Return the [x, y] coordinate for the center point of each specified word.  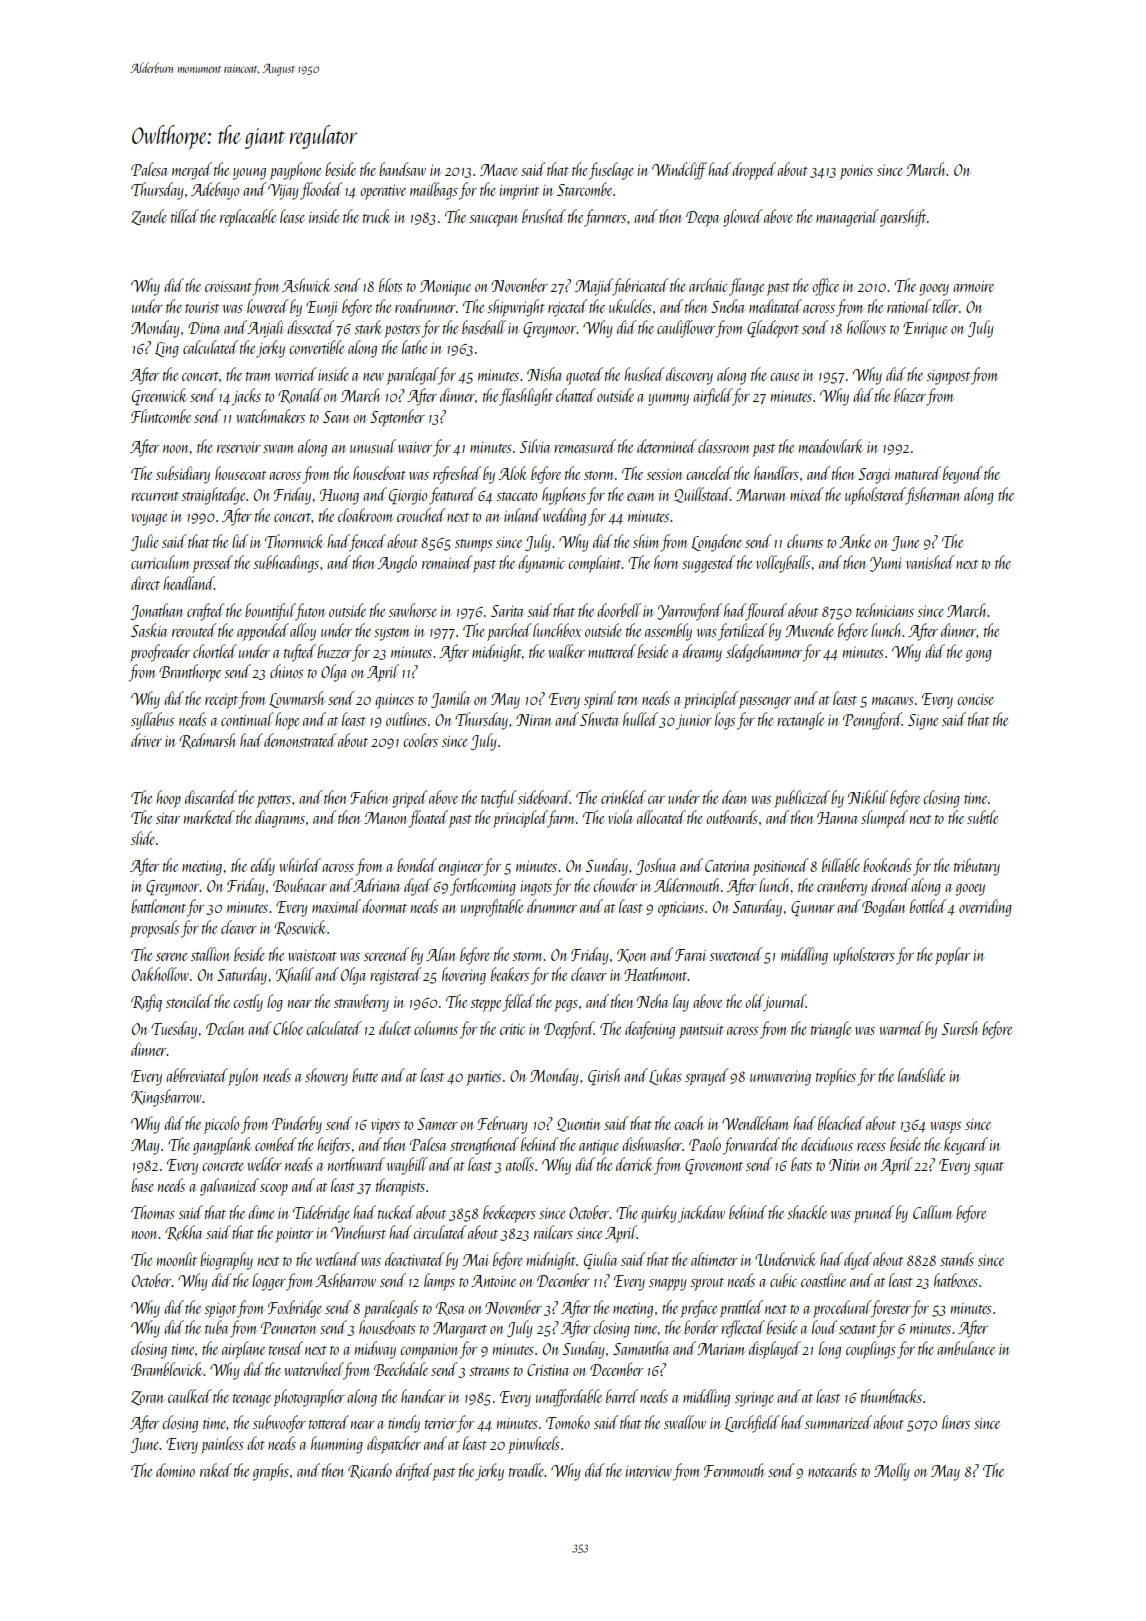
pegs [566, 1006]
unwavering [780, 1078]
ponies [856, 172]
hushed [644, 374]
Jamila [450, 699]
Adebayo [215, 191]
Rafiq [146, 1003]
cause [784, 377]
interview [648, 1471]
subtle [982, 817]
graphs [271, 1472]
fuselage [611, 171]
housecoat [240, 473]
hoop [168, 799]
